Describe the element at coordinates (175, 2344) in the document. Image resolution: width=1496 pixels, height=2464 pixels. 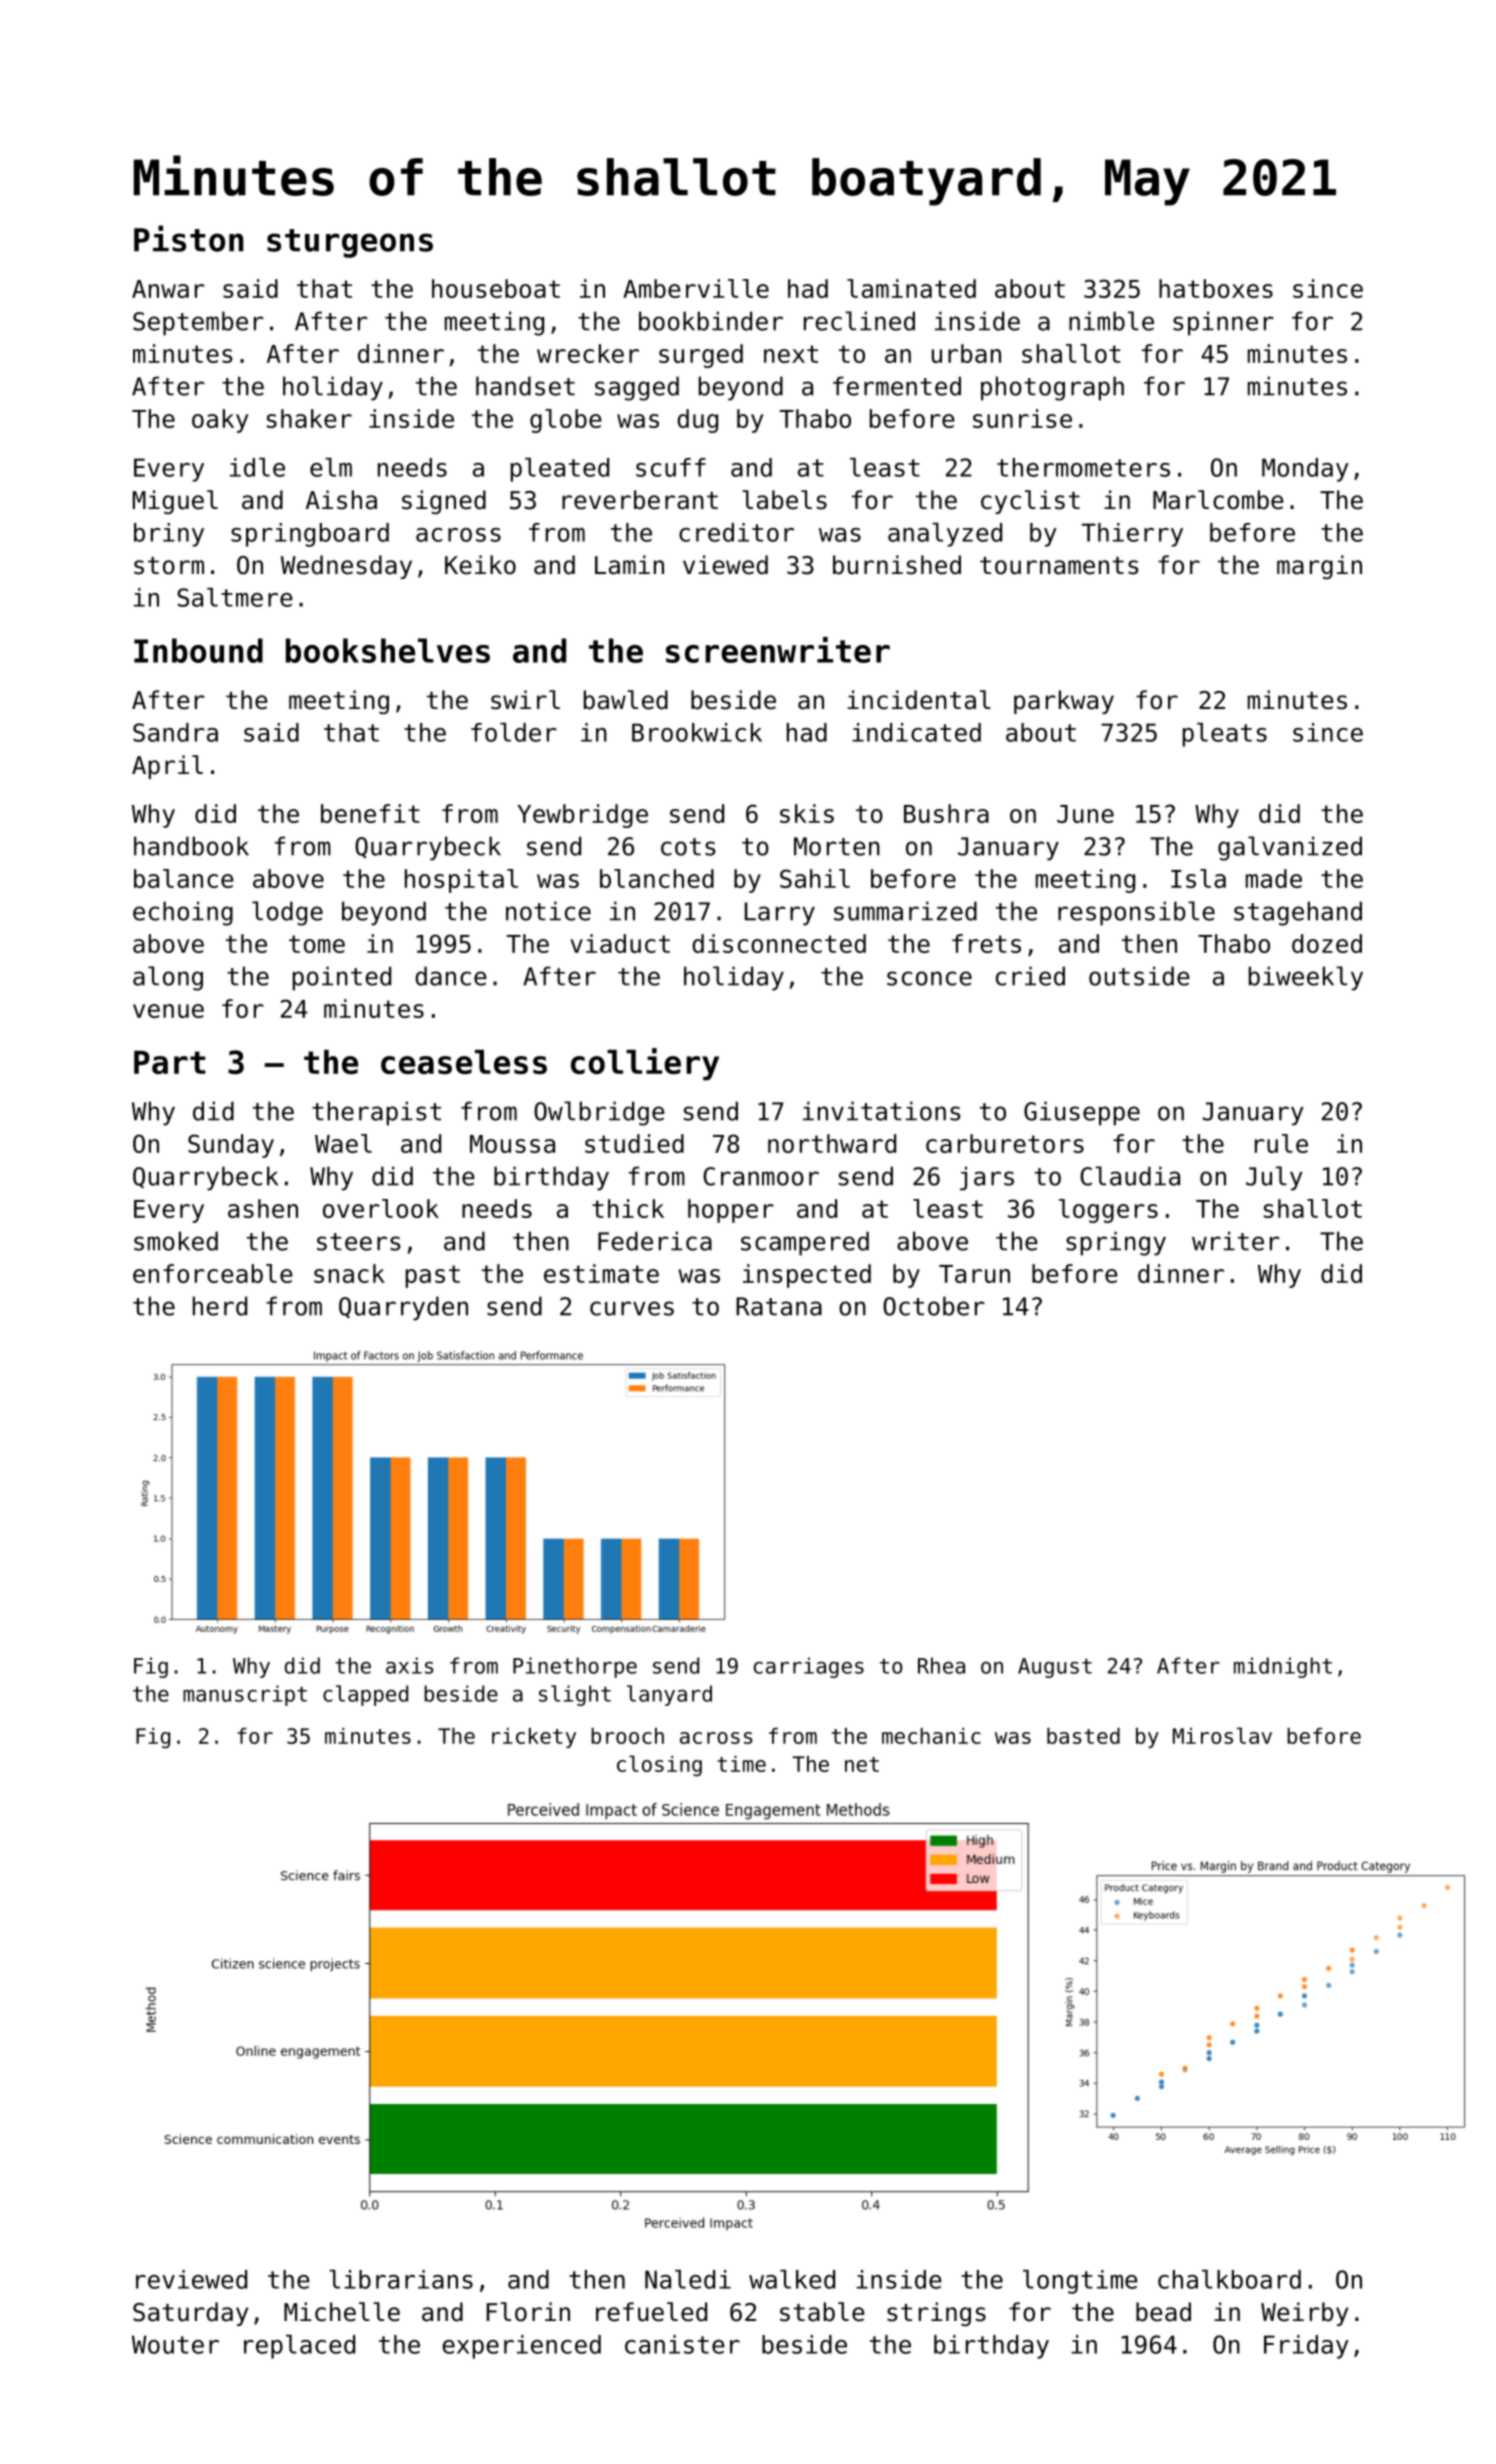
I see `Wouter` at that location.
